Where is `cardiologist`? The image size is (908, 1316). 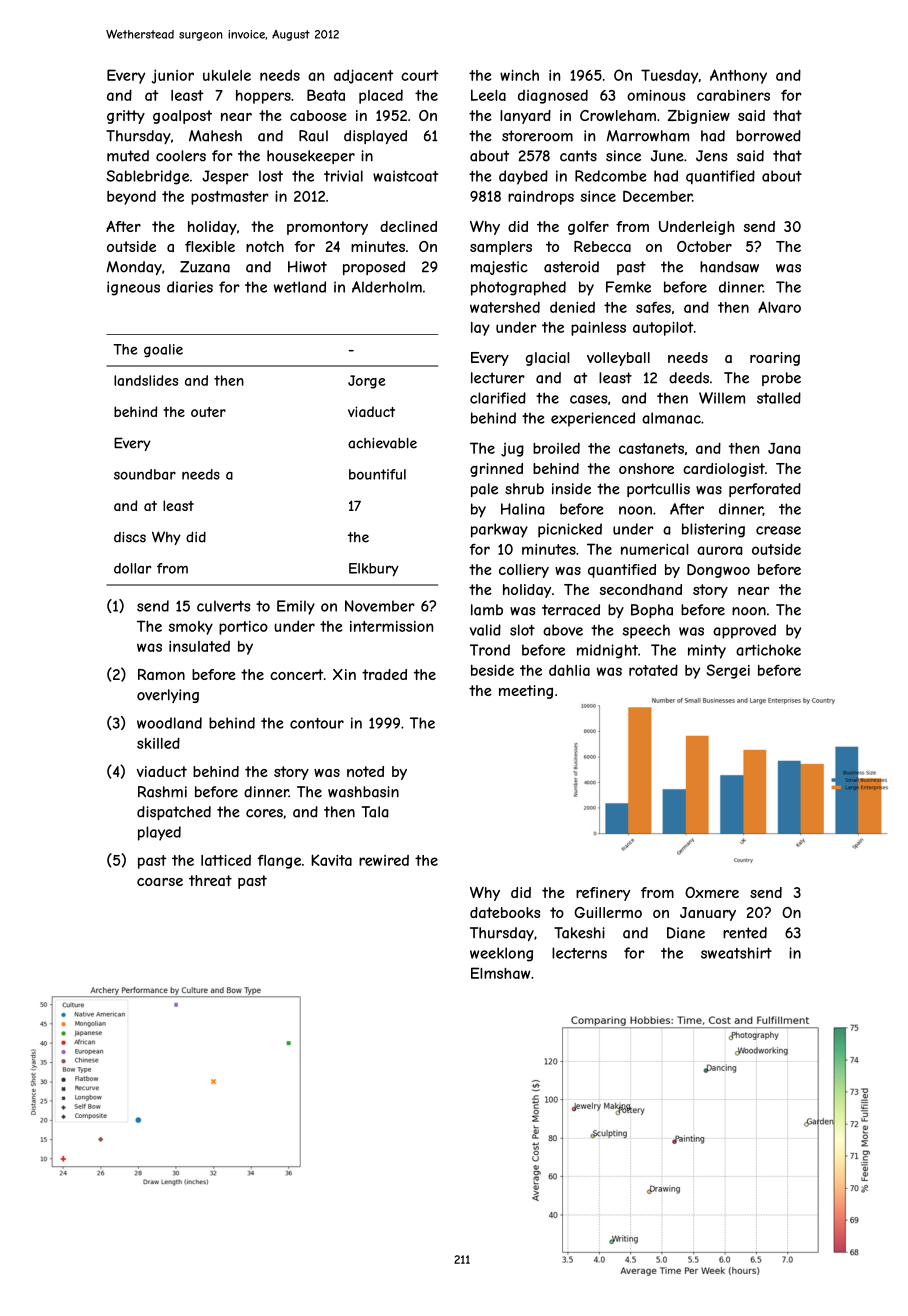
cardiologist is located at coordinates (724, 470).
